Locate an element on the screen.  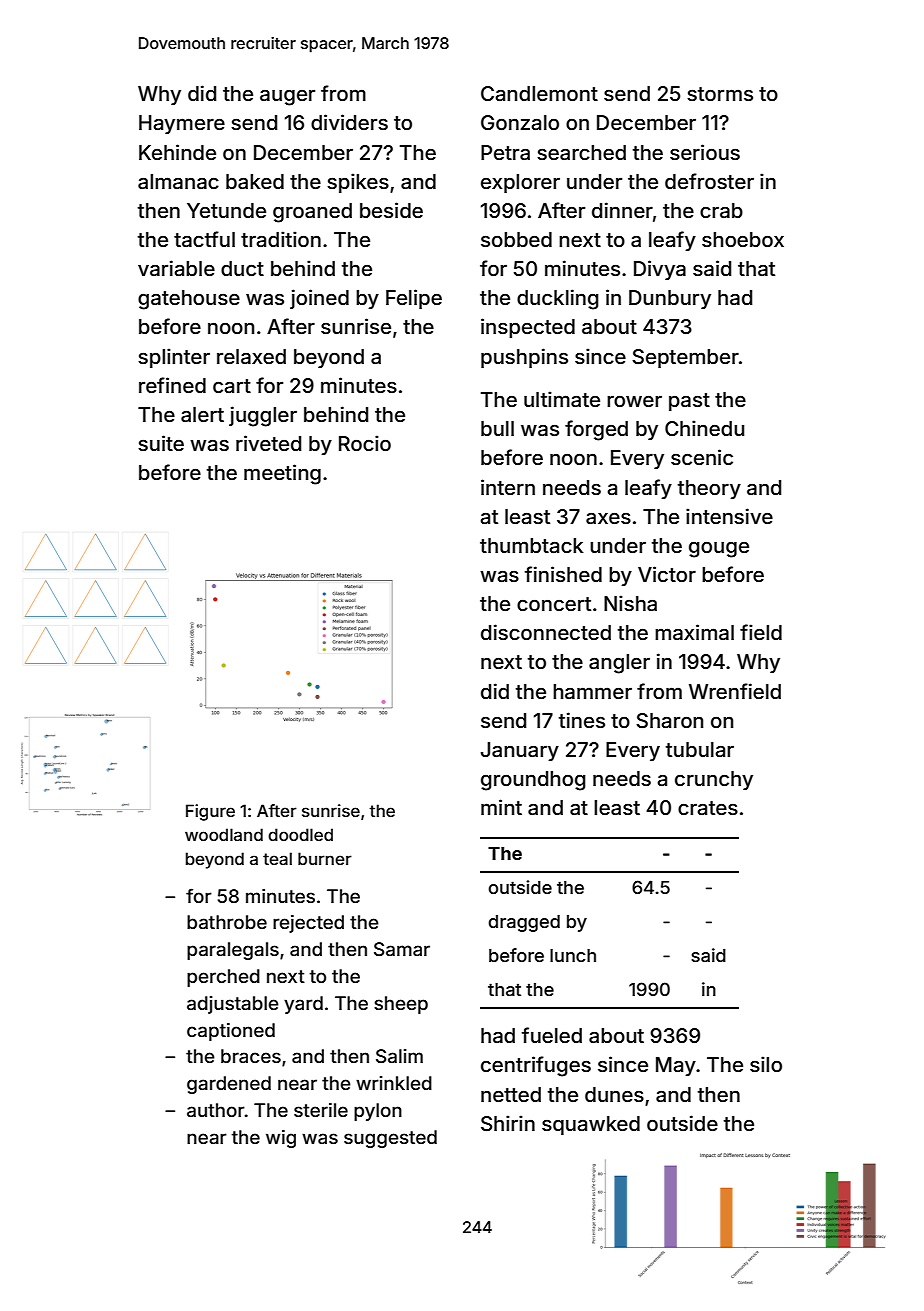
concert is located at coordinates (554, 604).
